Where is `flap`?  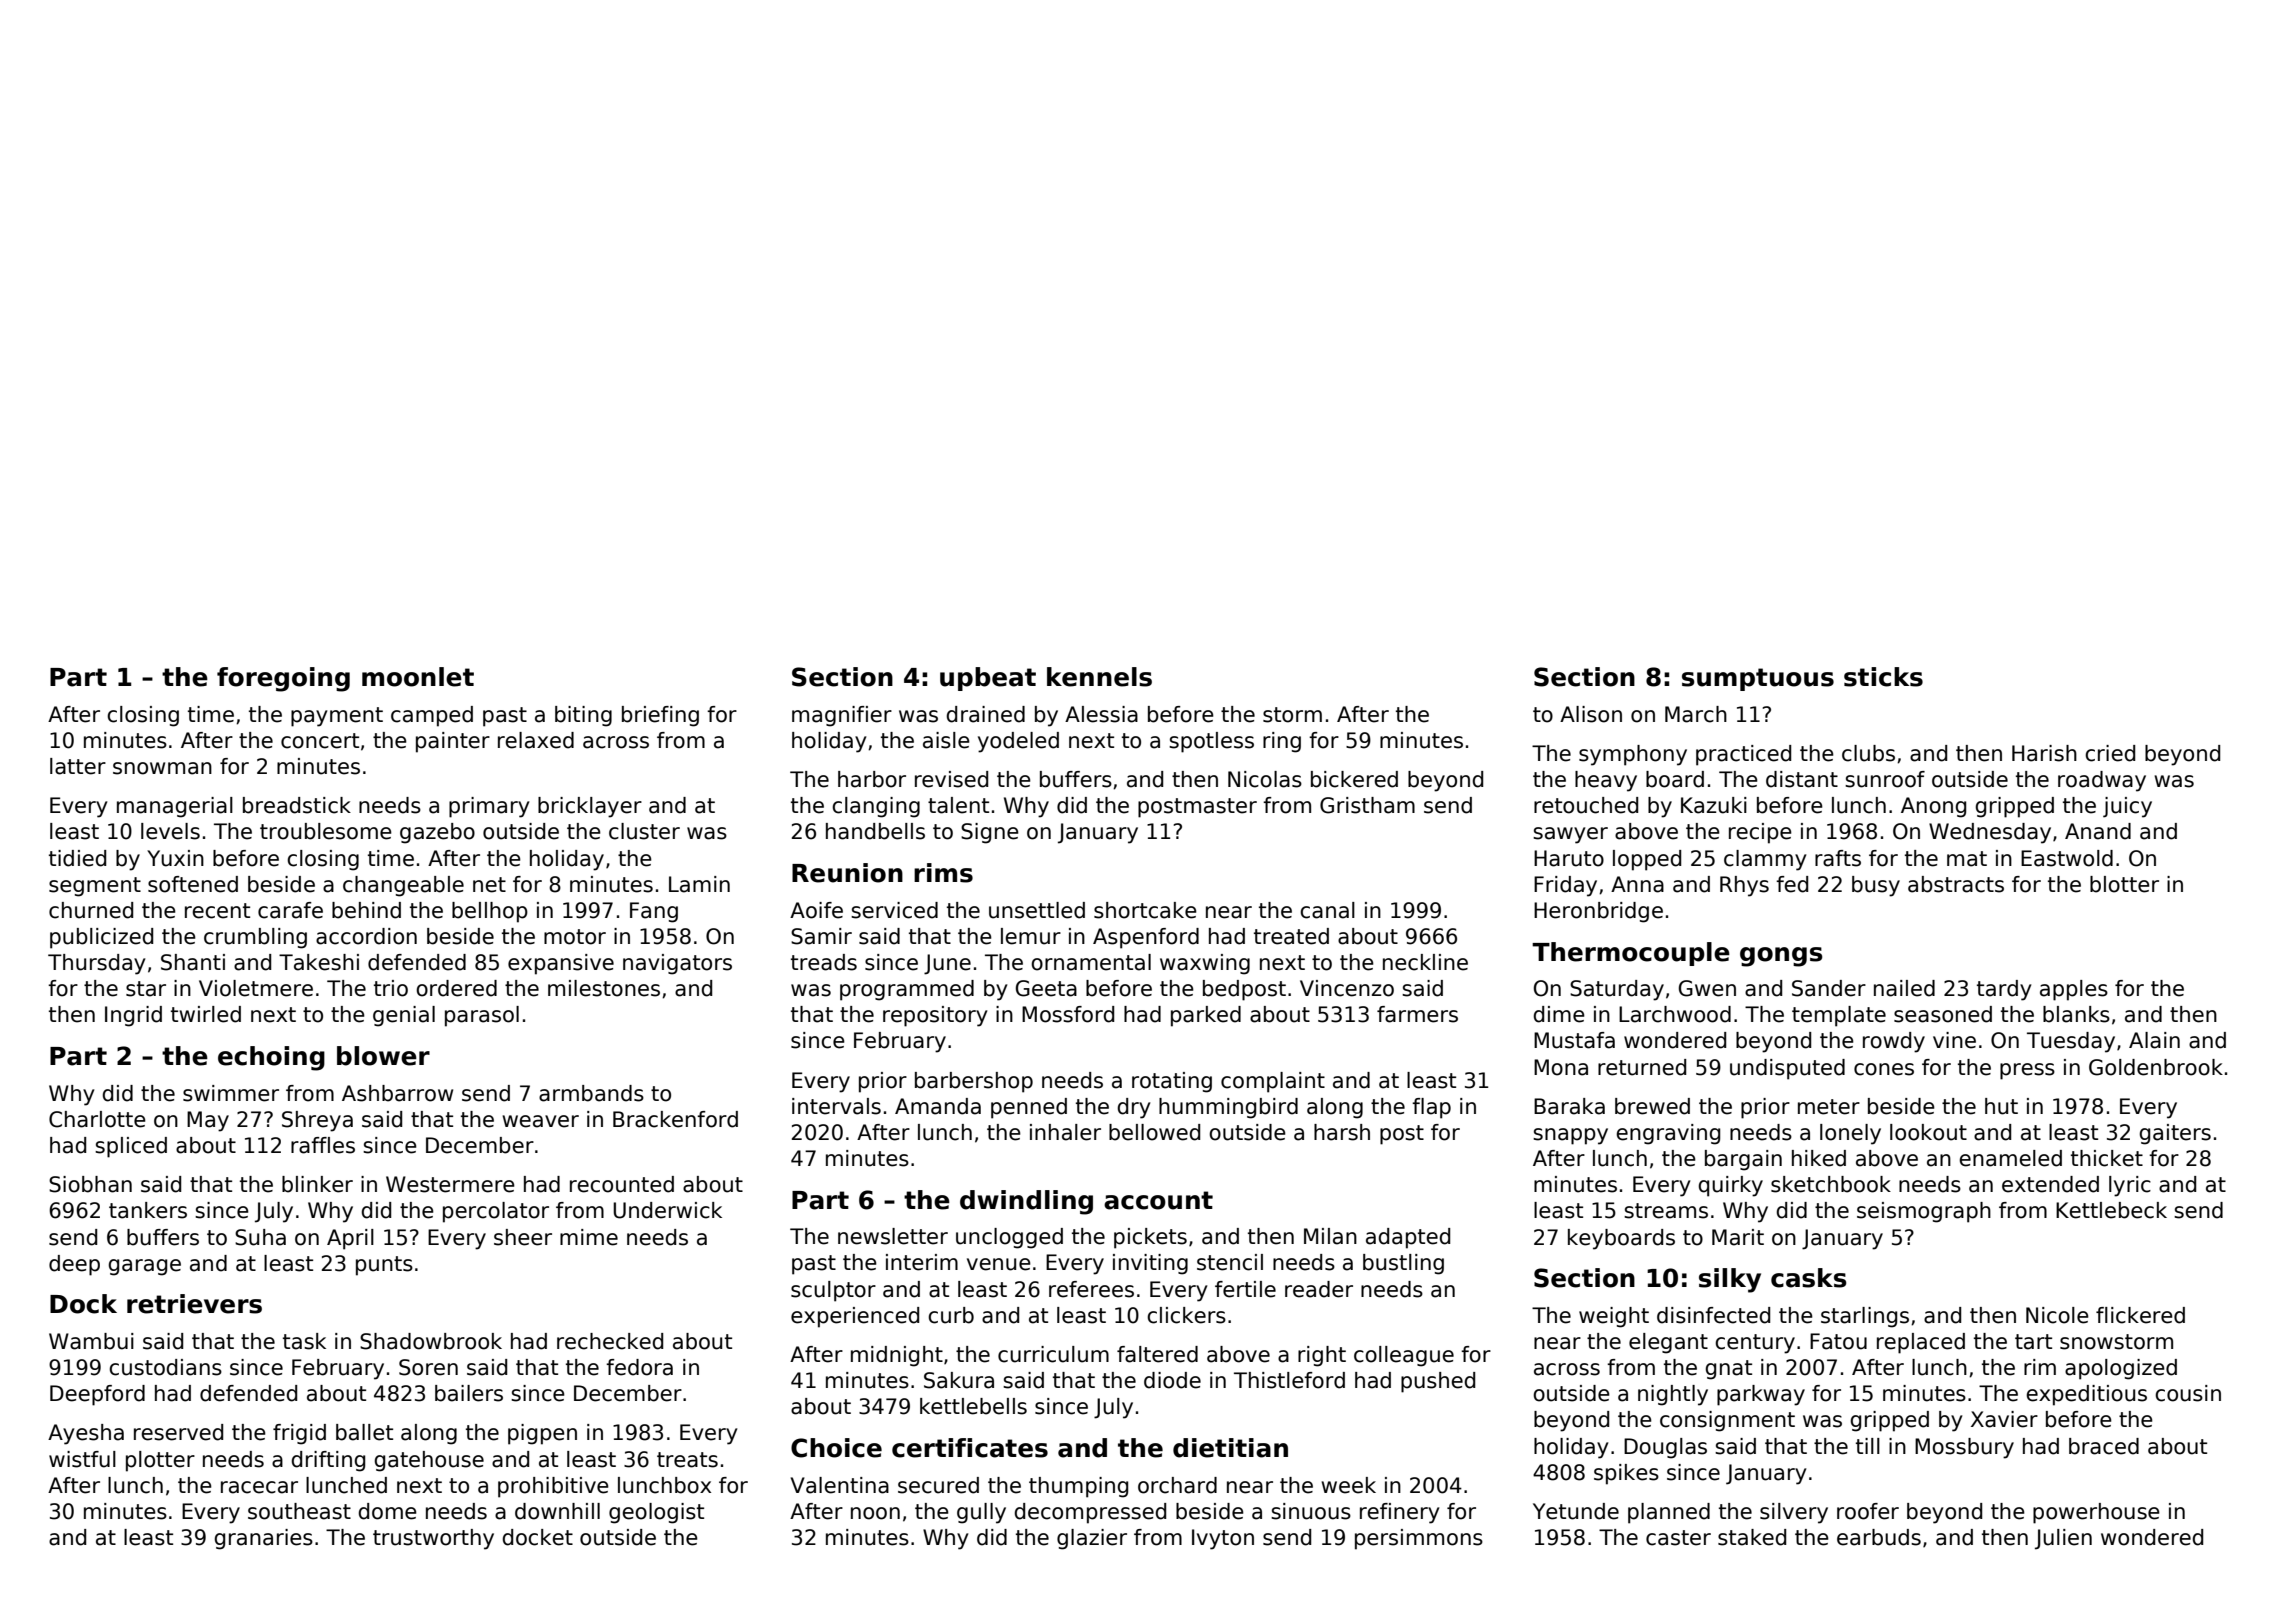
flap is located at coordinates (1431, 1108).
